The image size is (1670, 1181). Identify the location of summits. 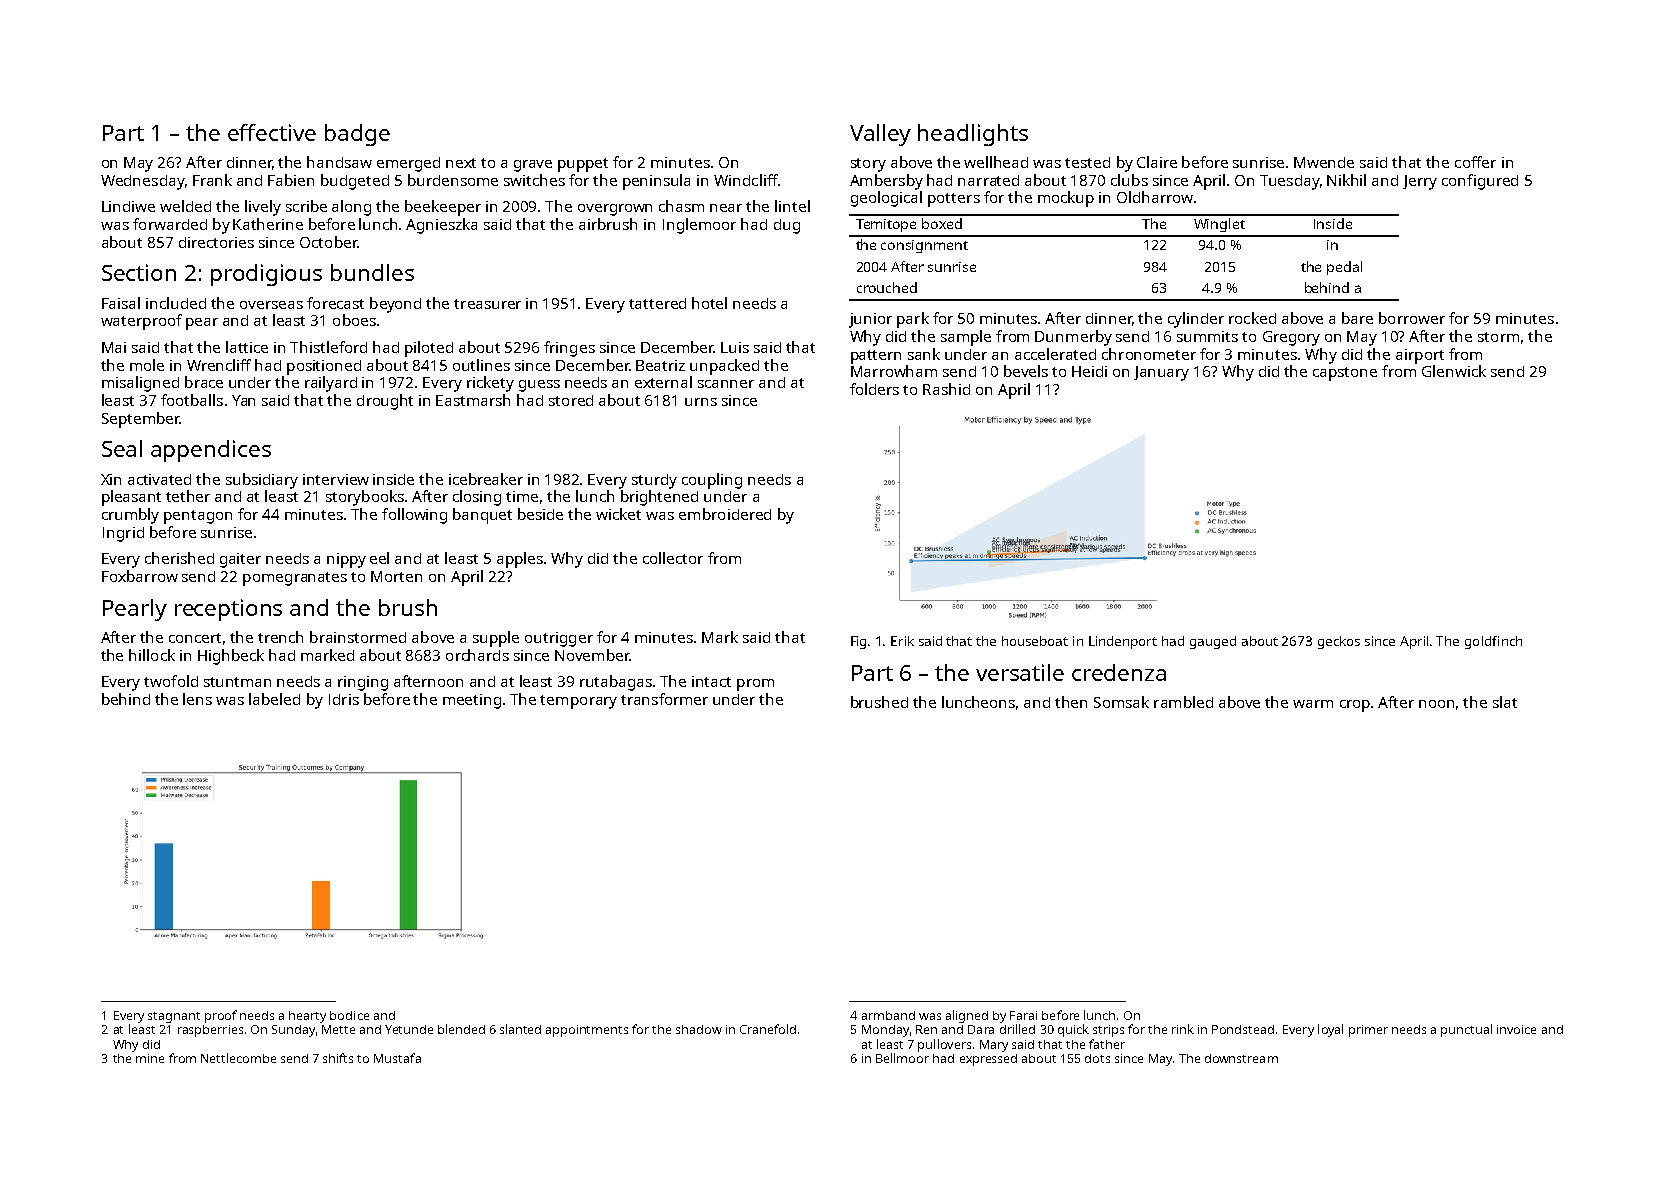
(1207, 336).
